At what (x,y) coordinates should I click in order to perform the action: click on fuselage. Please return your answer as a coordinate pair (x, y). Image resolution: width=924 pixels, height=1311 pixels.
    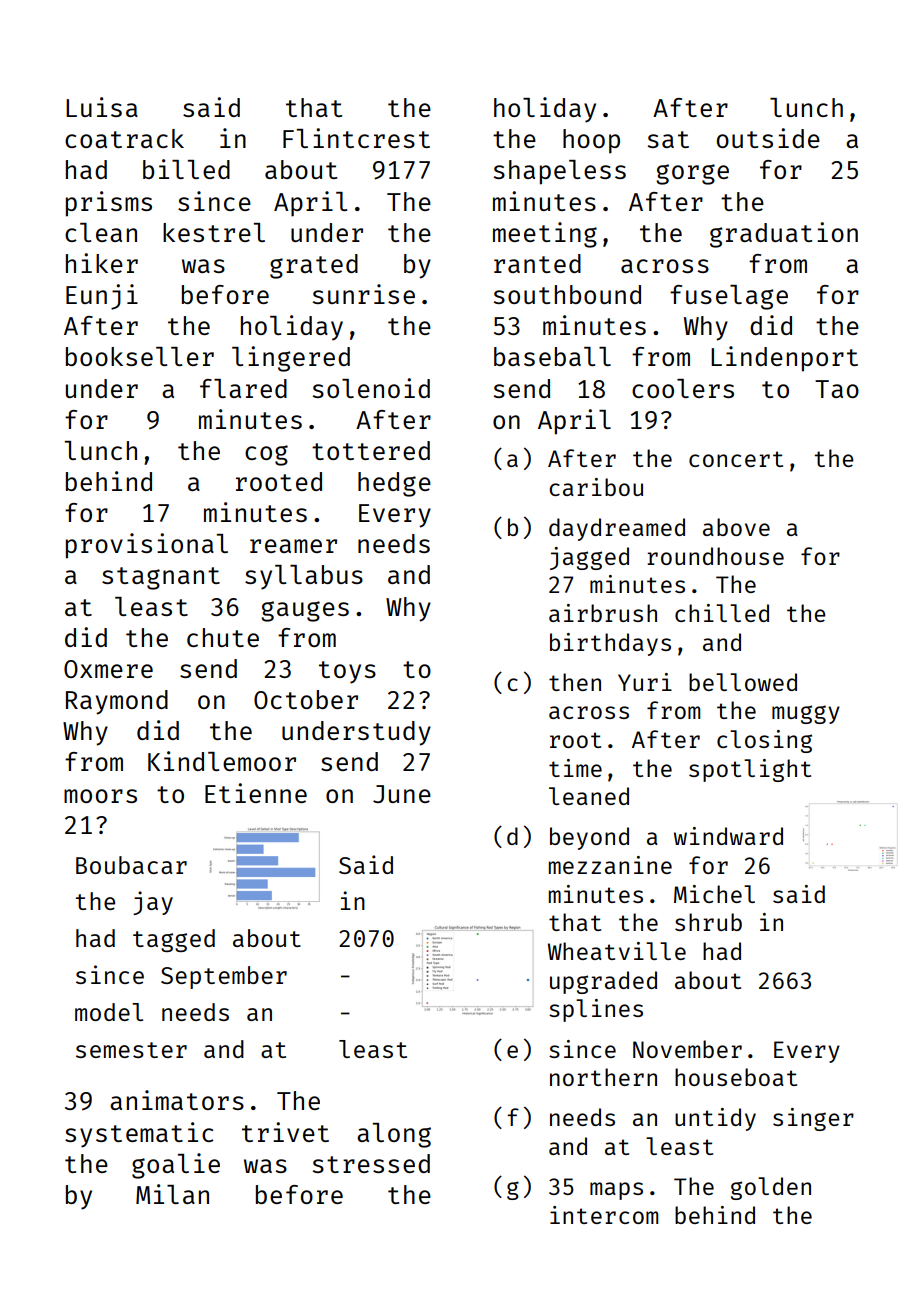
    Looking at the image, I should click on (729, 297).
